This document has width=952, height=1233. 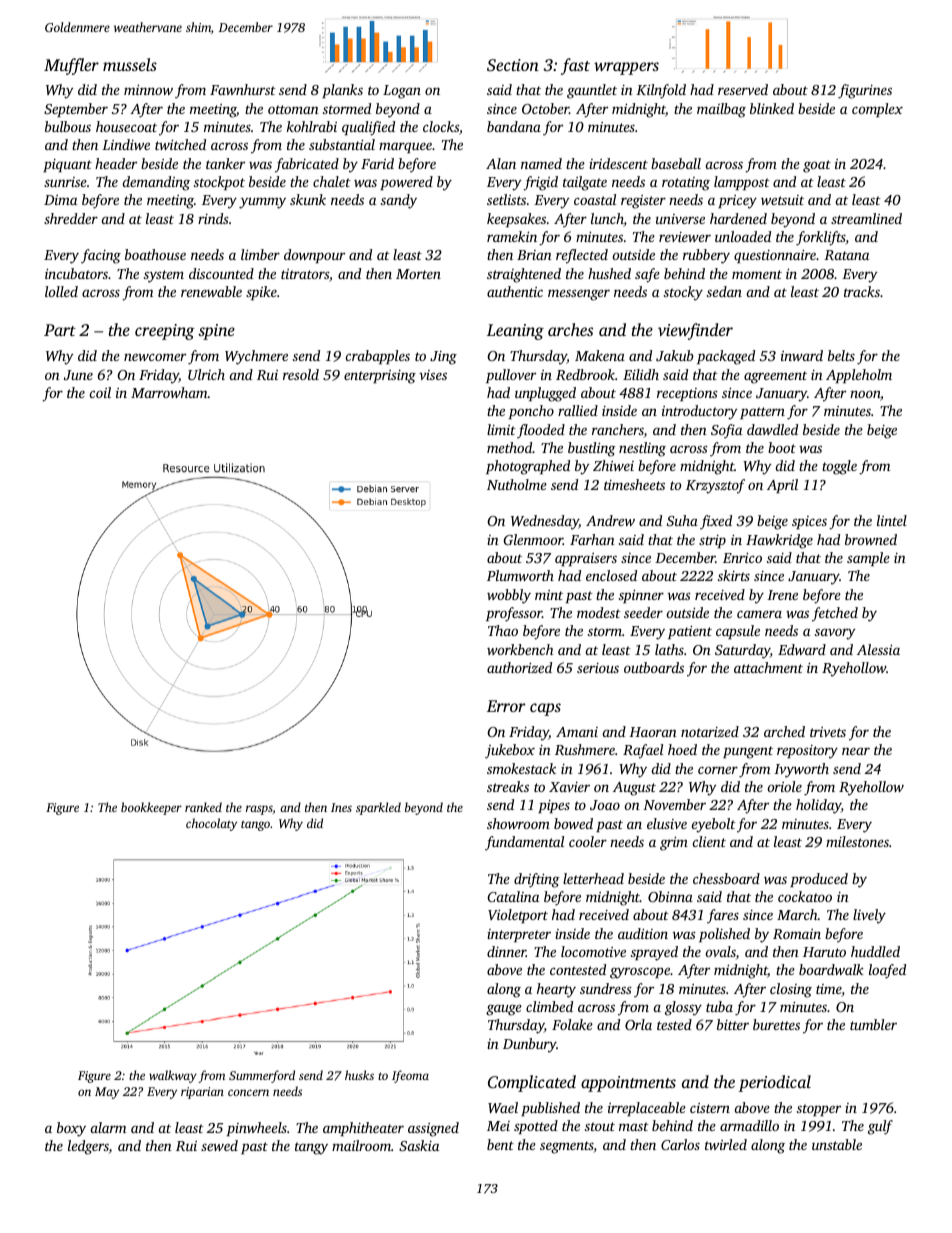 I want to click on blinked, so click(x=772, y=108).
